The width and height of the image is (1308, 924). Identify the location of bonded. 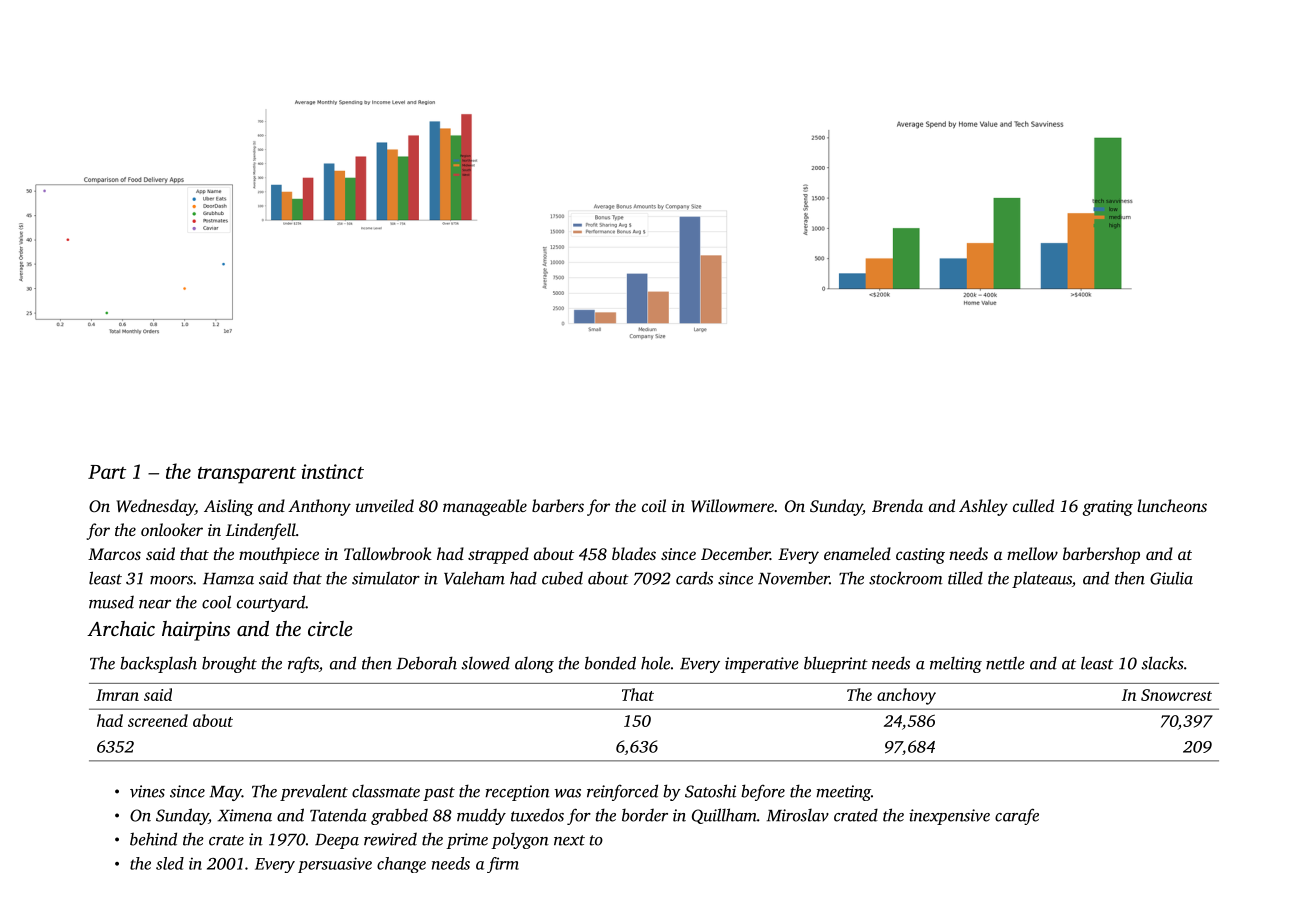
(610, 663).
